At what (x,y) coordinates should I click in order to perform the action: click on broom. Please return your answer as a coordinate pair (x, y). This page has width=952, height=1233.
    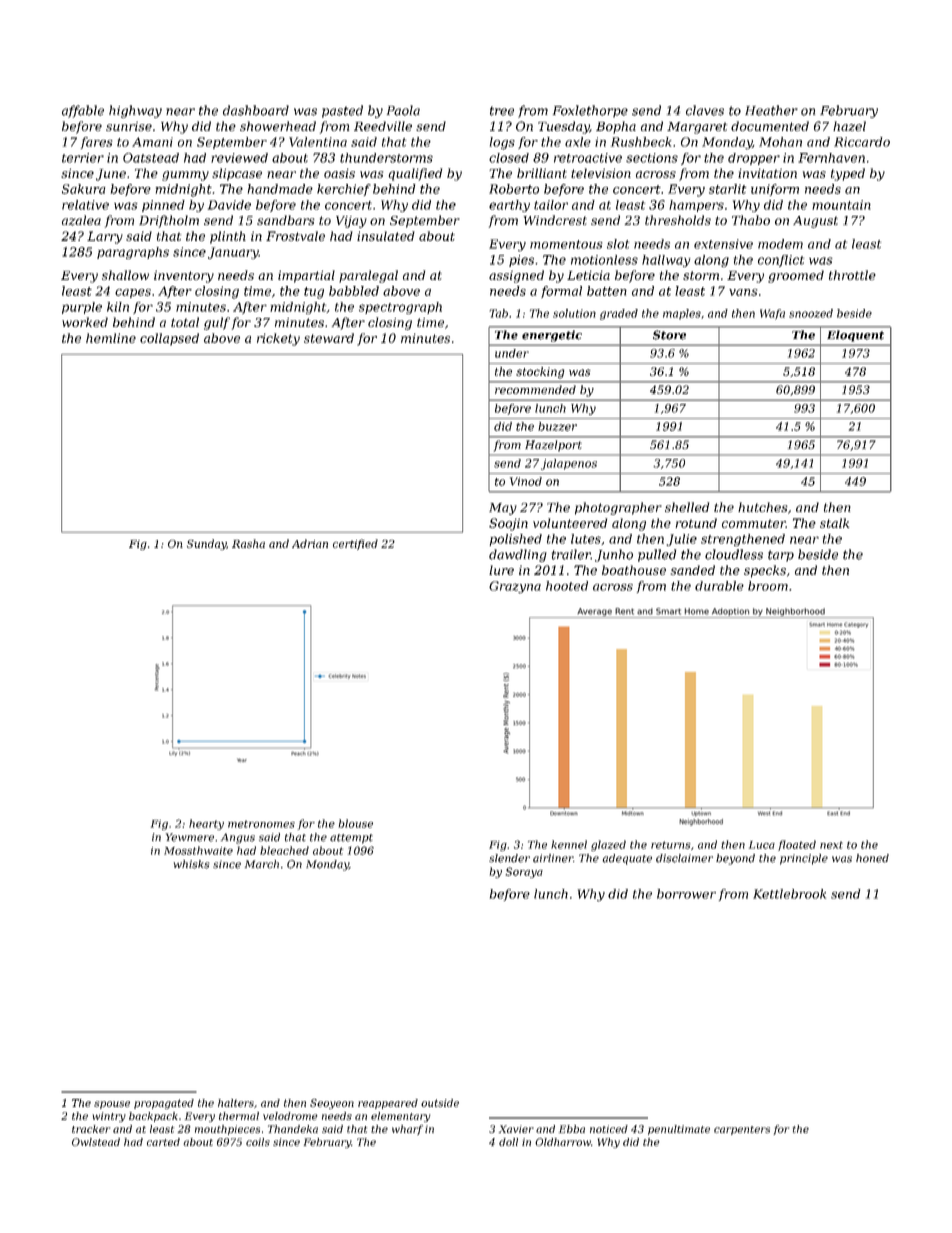
    Looking at the image, I should click on (768, 586).
